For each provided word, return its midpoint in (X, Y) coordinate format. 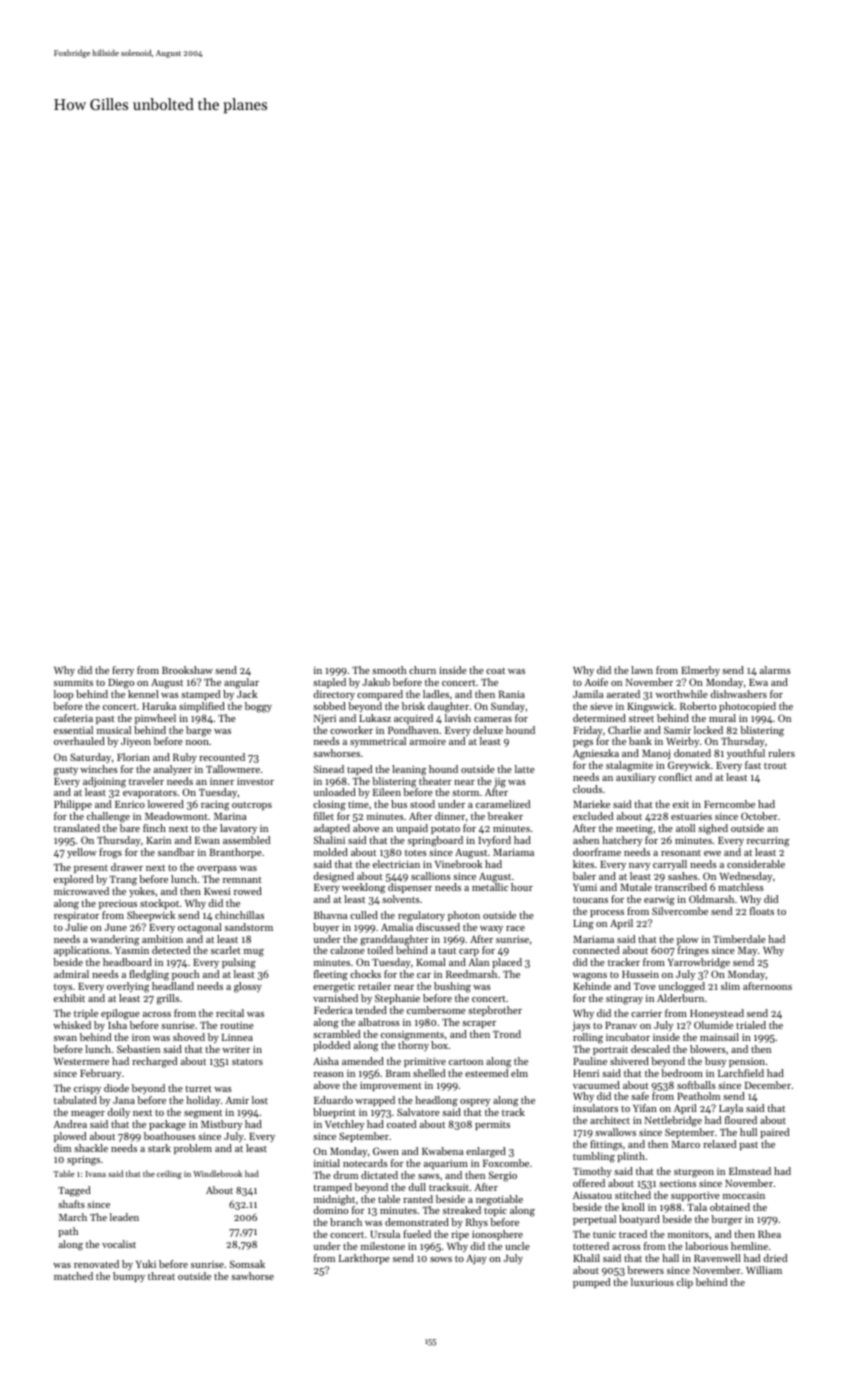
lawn (642, 670)
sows (441, 1259)
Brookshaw (187, 670)
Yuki (146, 1264)
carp (469, 952)
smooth (389, 670)
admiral (71, 974)
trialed (751, 1025)
